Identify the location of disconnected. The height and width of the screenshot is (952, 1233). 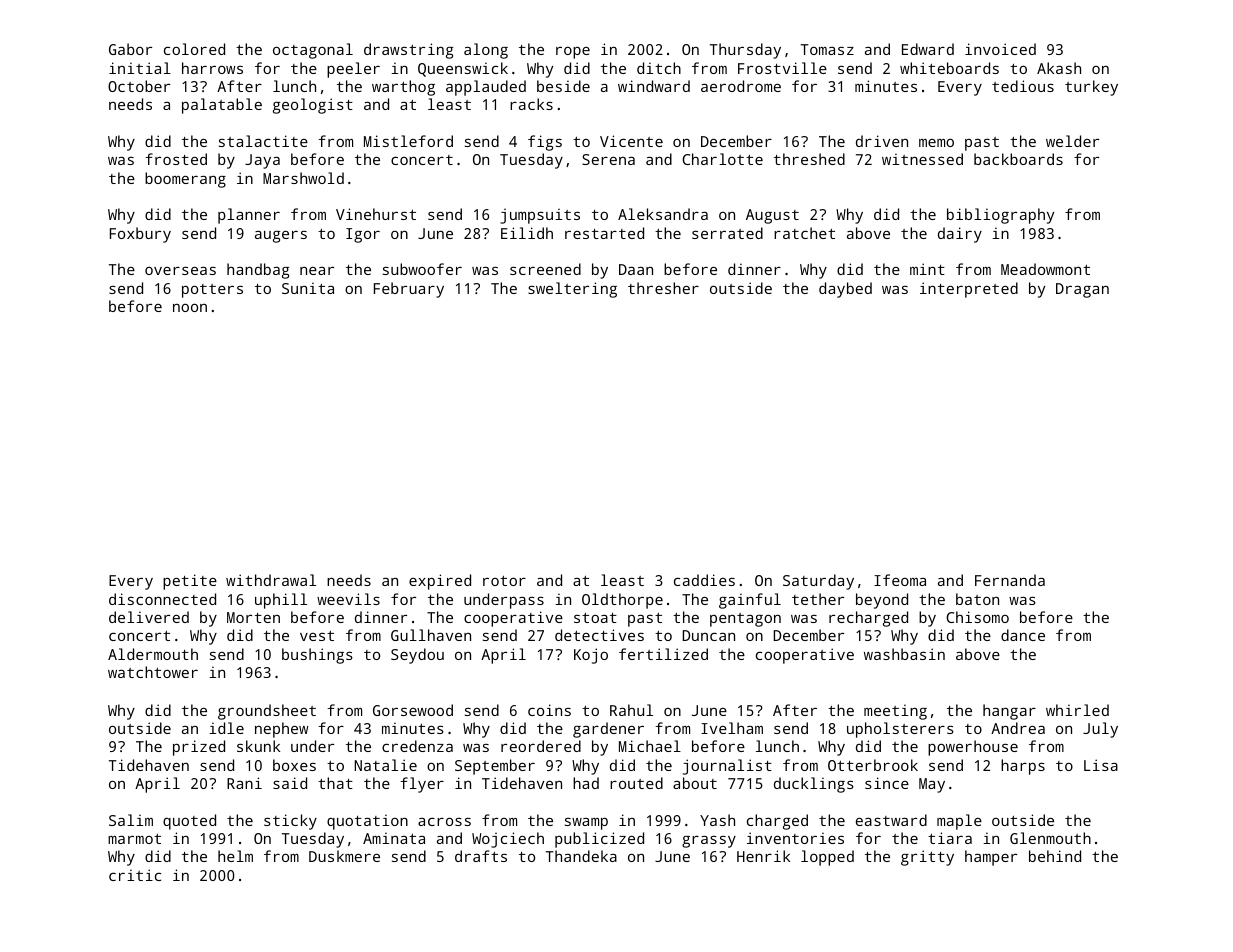
(162, 599).
